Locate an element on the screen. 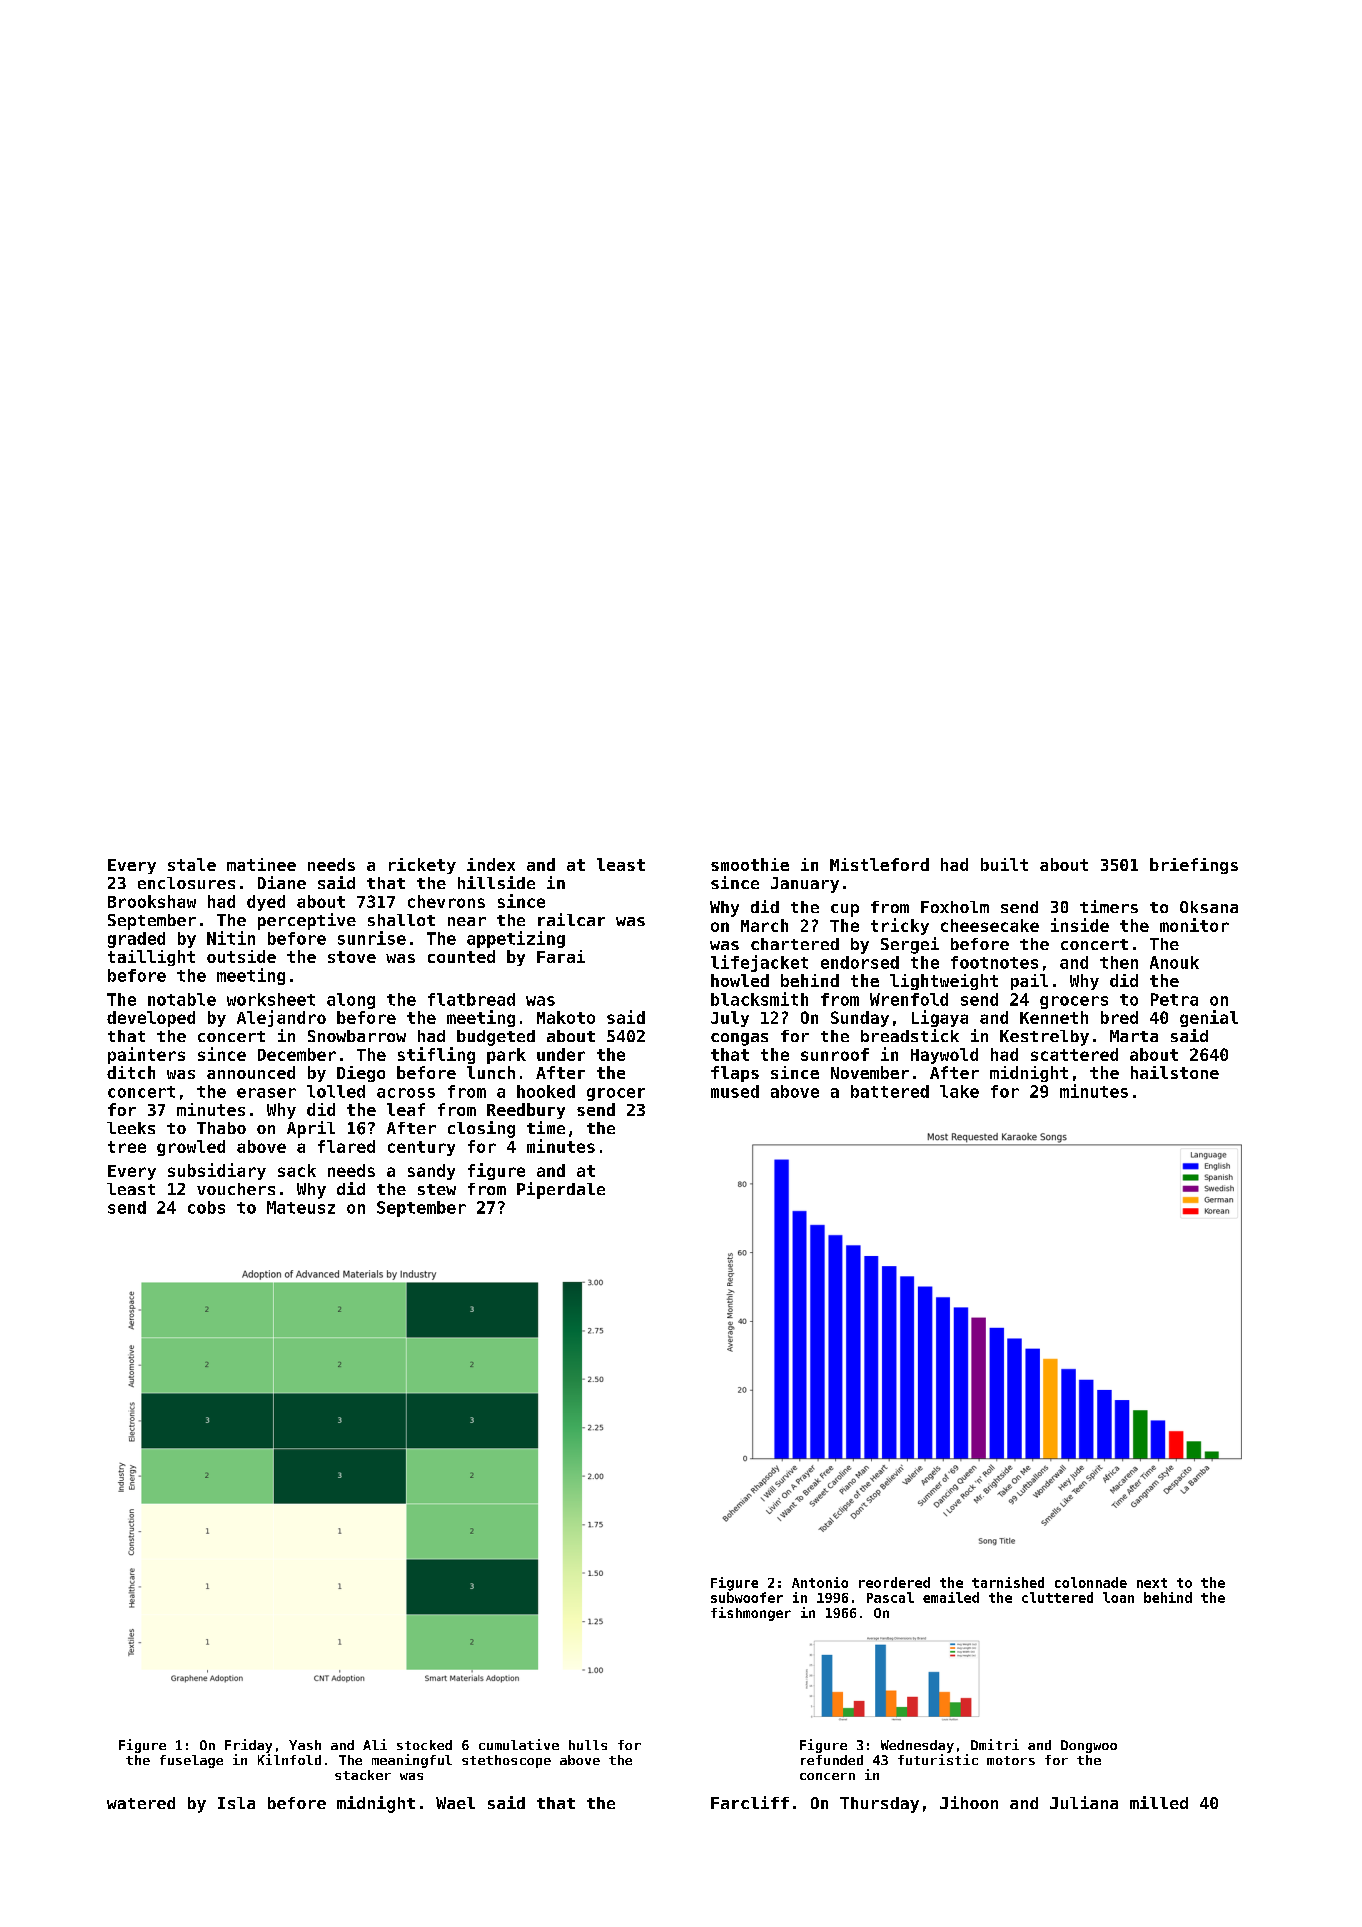  fuselage is located at coordinates (191, 1761).
